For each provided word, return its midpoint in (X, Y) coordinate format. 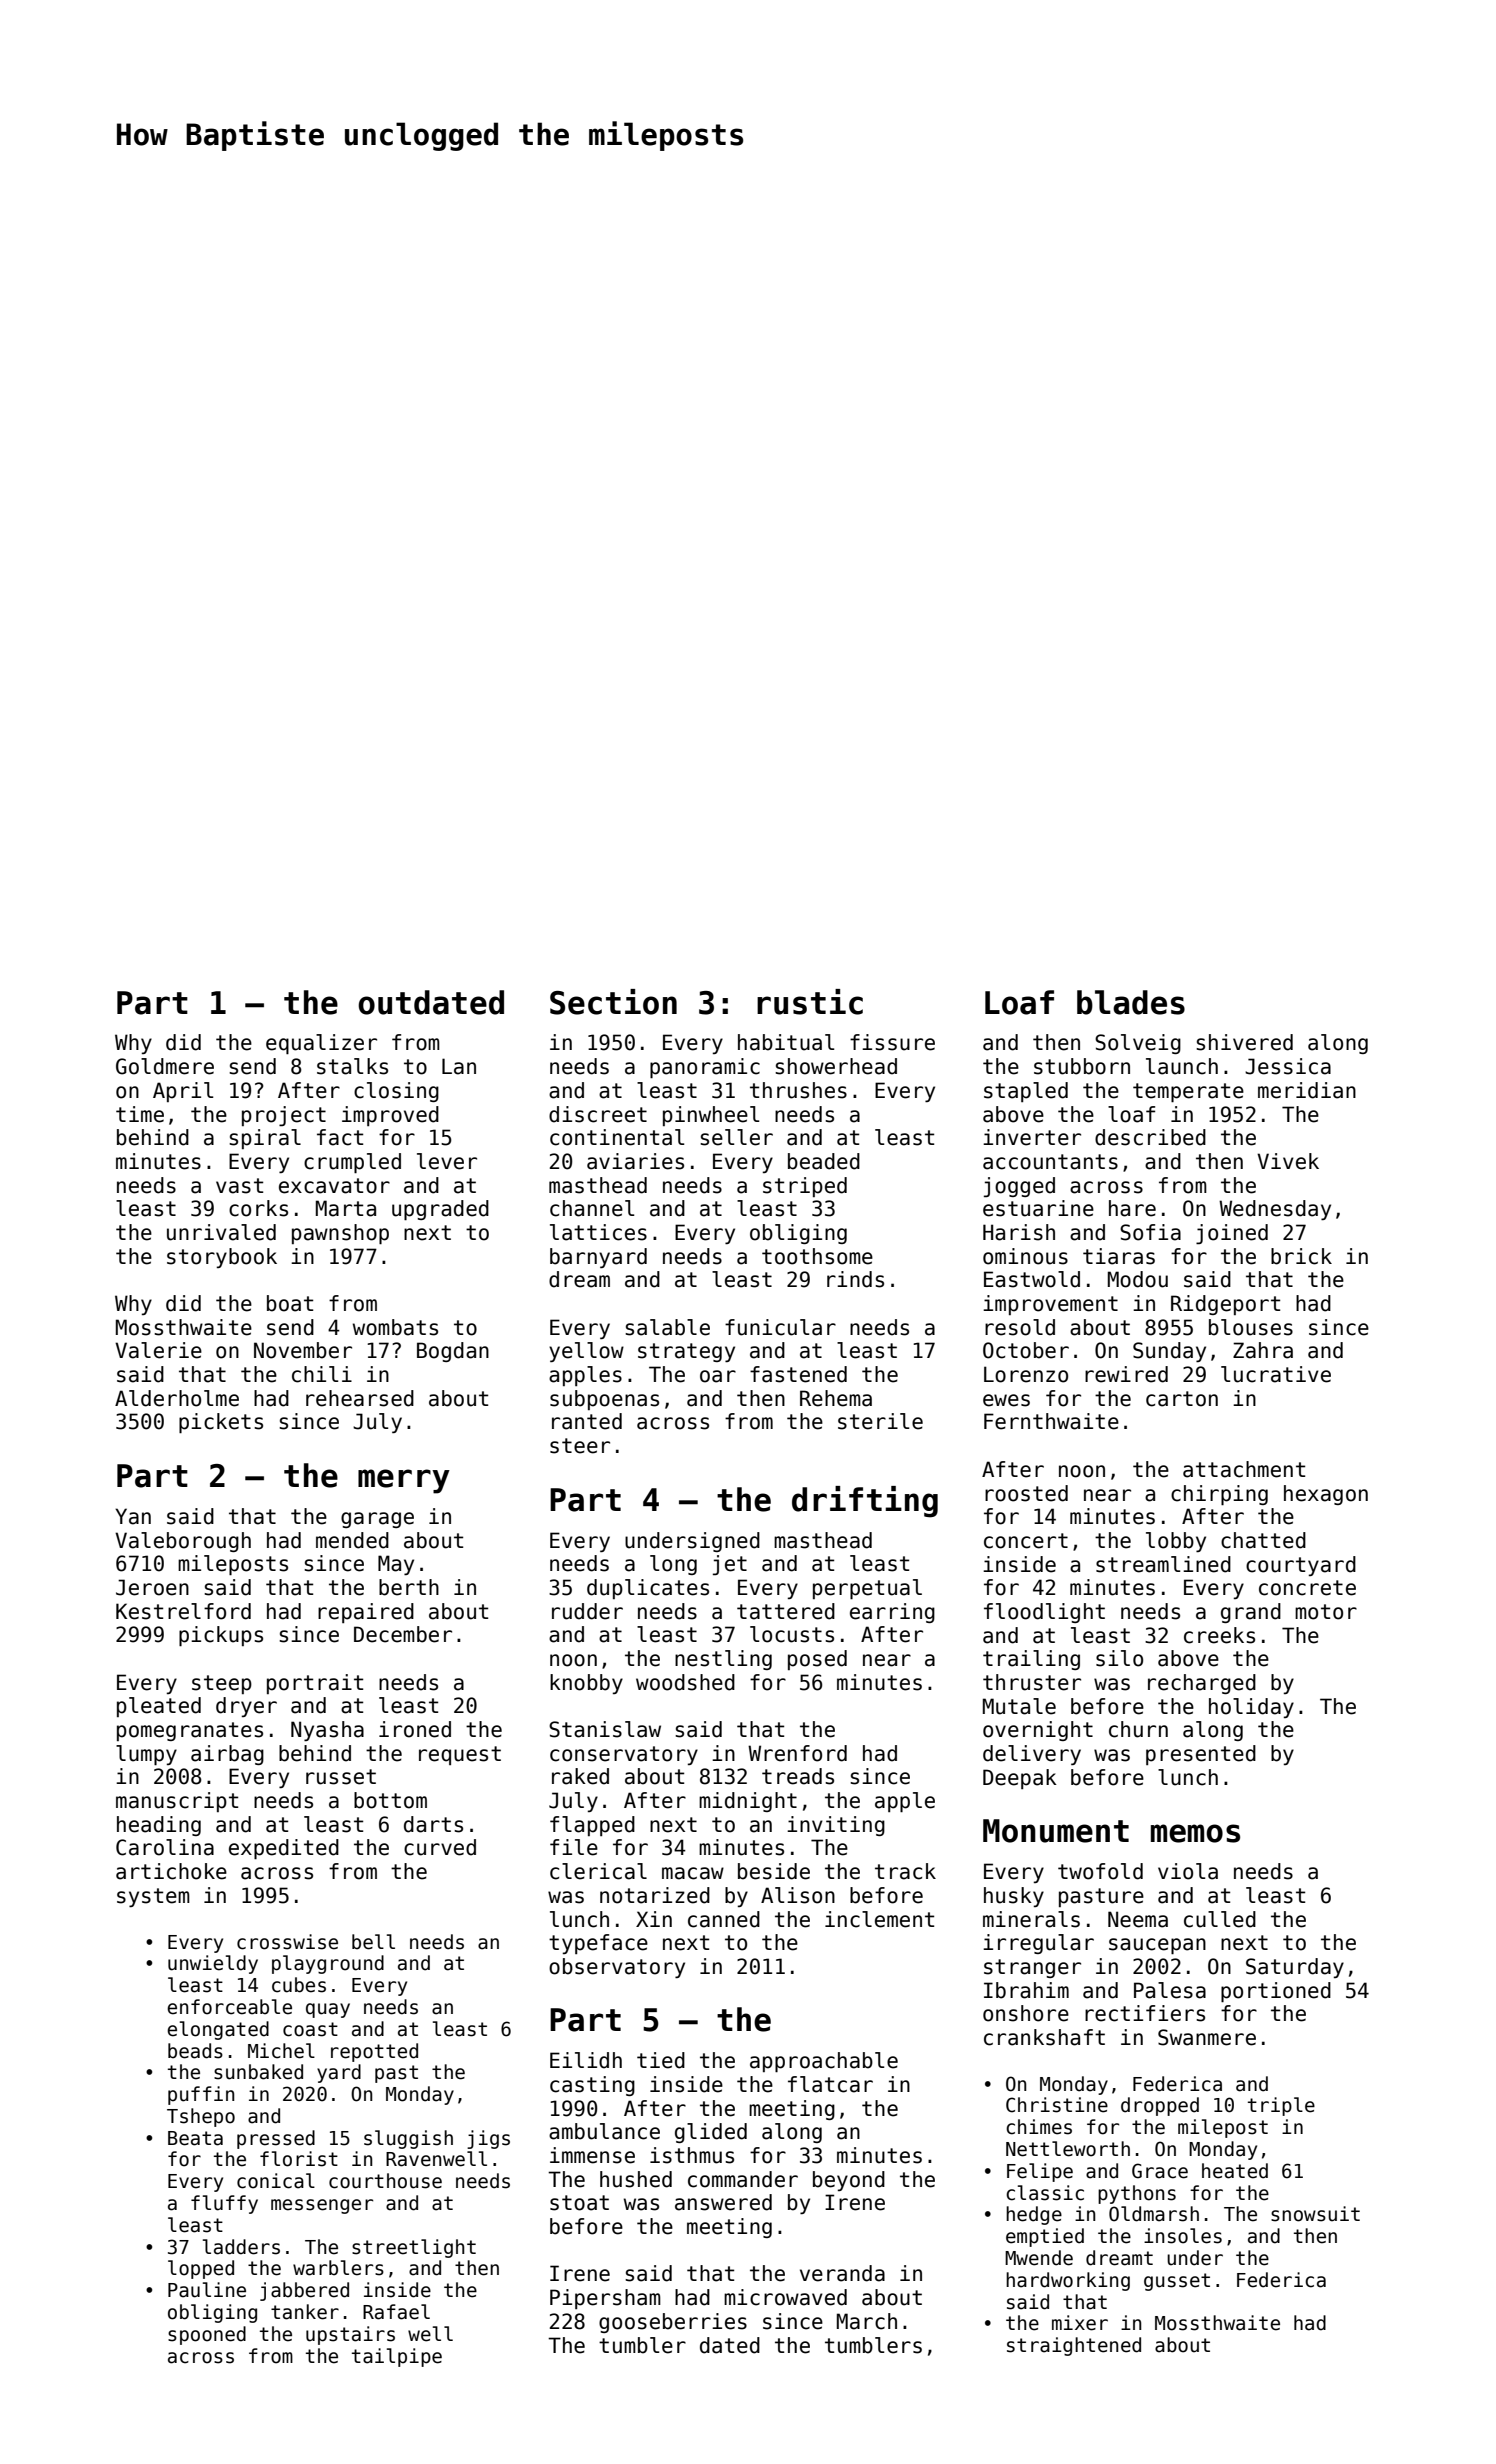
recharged (1202, 1684)
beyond (849, 2181)
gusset (1177, 2282)
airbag (227, 1755)
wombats (395, 1327)
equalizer (321, 1044)
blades (1131, 1002)
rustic (810, 1002)
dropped (1160, 2106)
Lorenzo (1026, 1374)
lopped (201, 2269)
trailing (1031, 1660)
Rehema (836, 1398)
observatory (617, 1968)
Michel (281, 2051)
